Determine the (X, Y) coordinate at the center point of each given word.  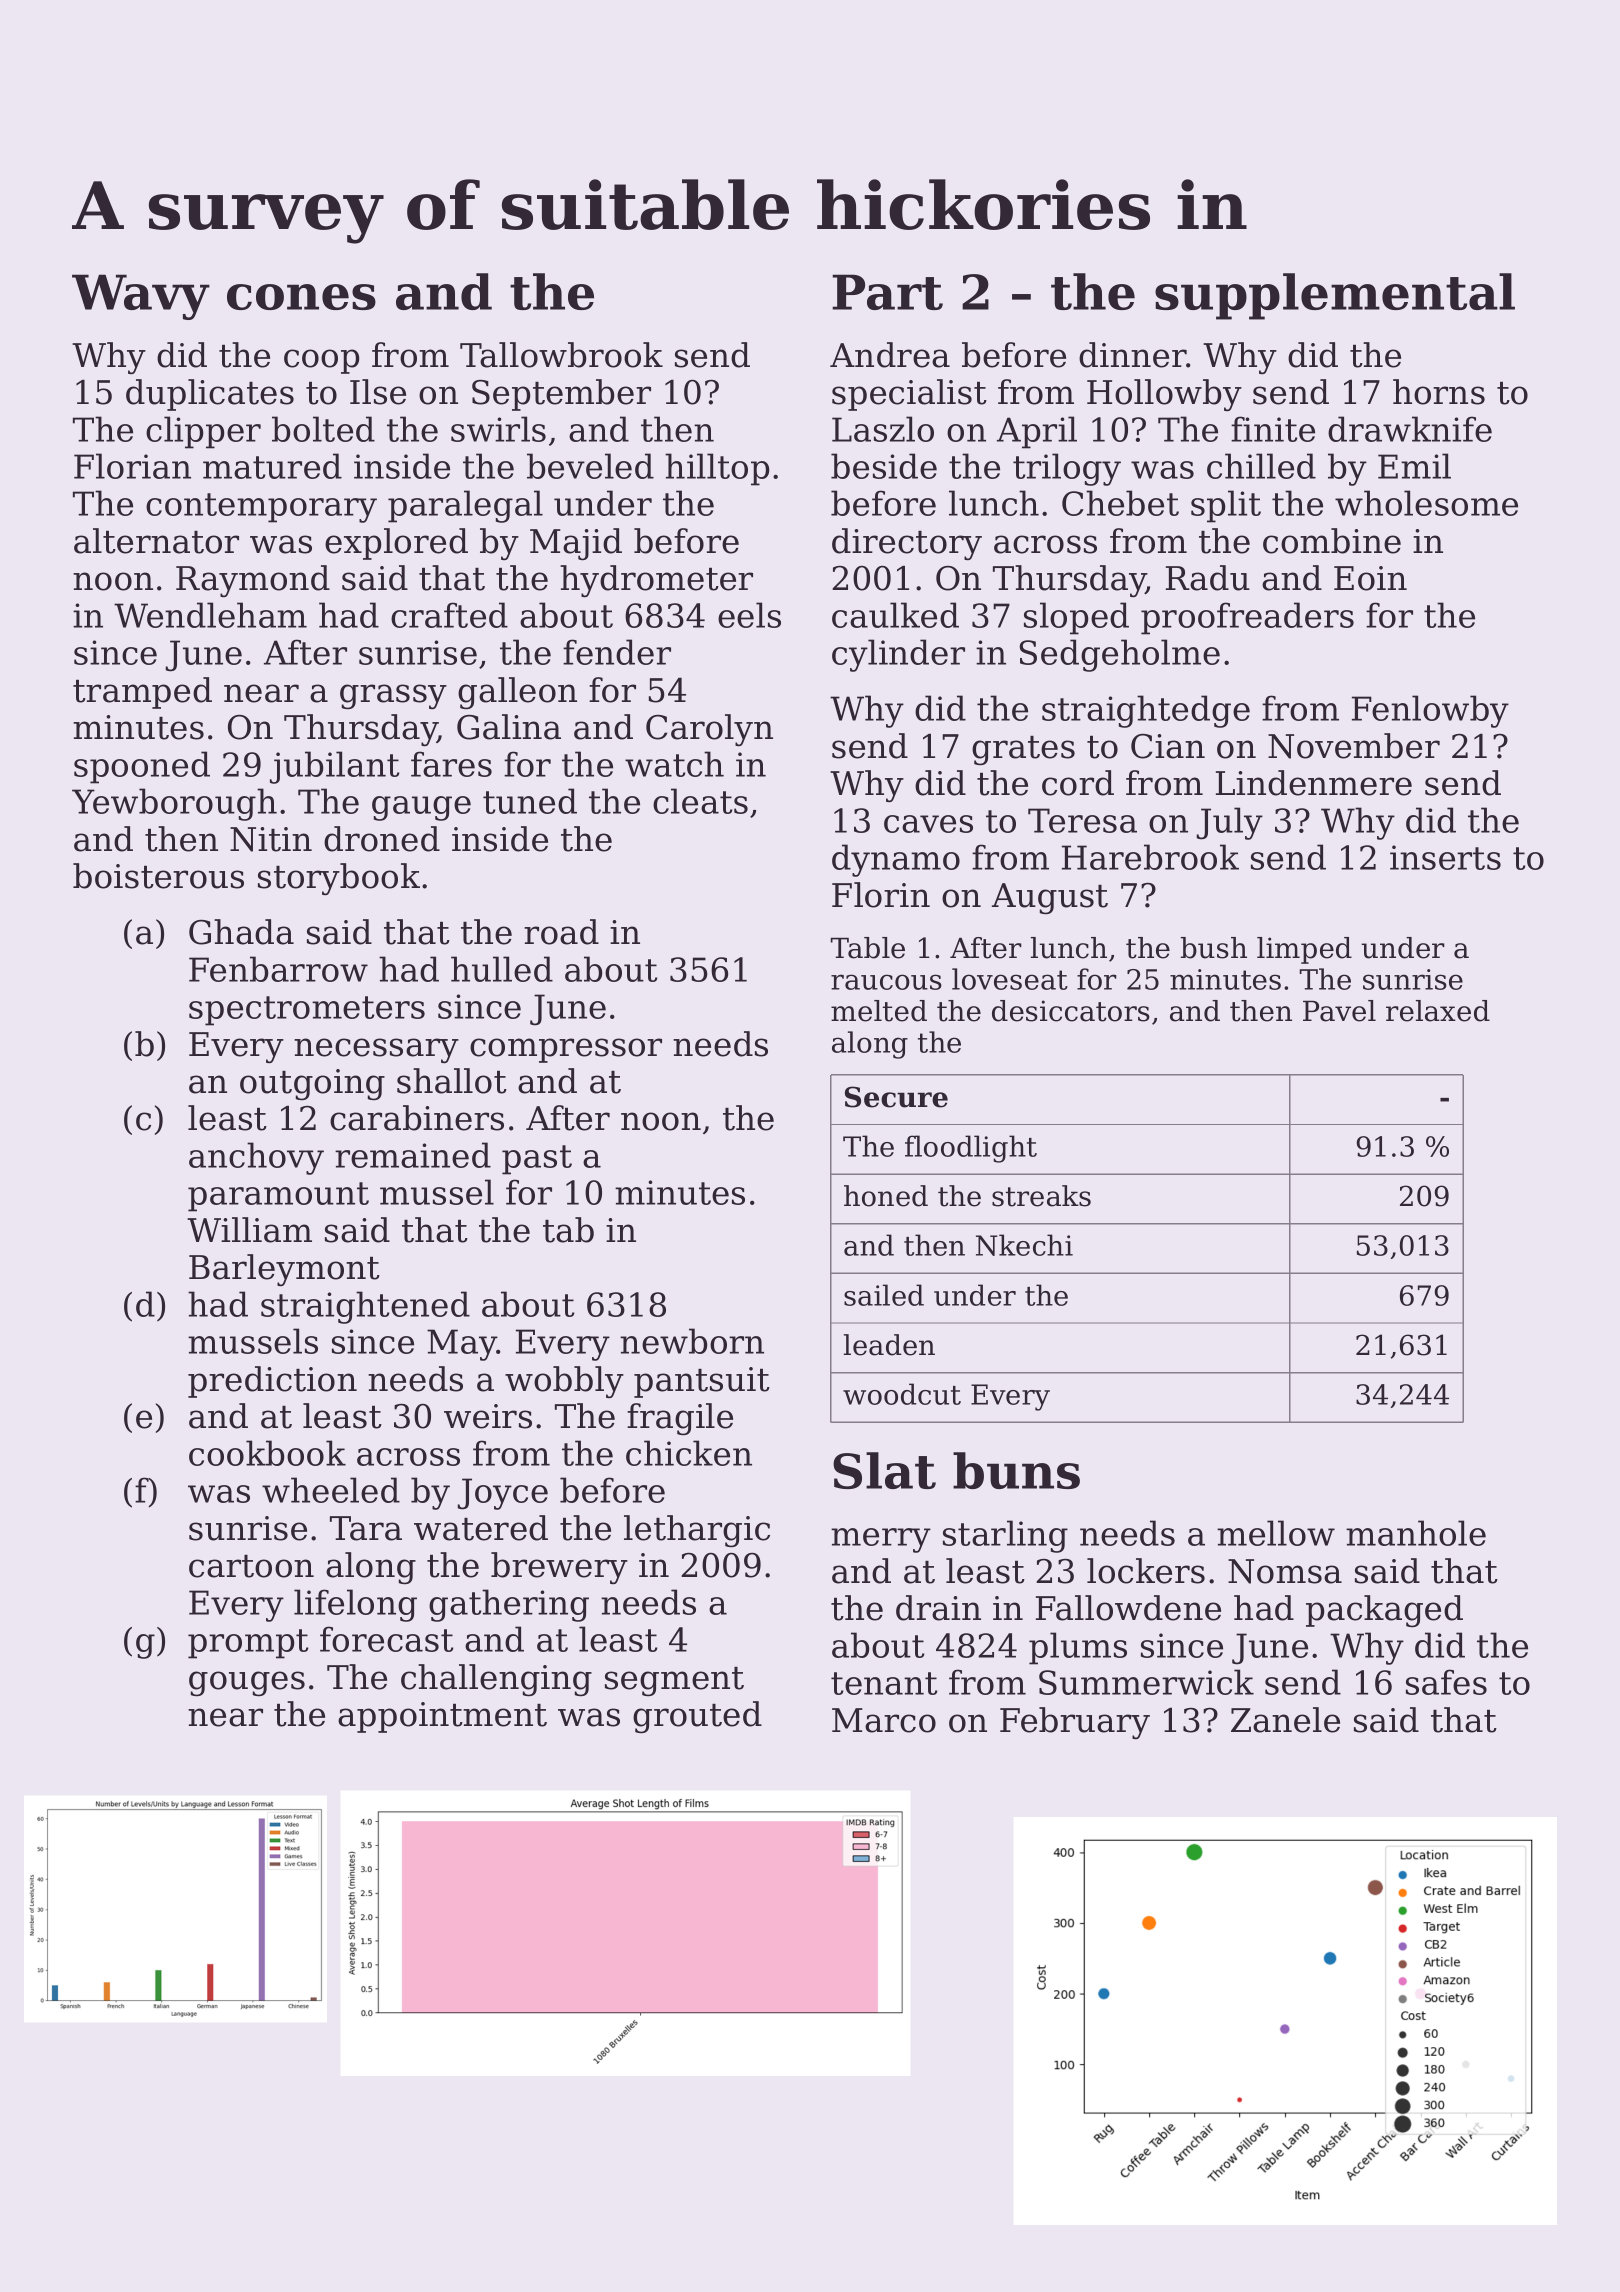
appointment (442, 1717)
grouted (697, 1717)
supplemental (1335, 296)
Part (887, 292)
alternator (156, 541)
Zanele (1285, 1720)
